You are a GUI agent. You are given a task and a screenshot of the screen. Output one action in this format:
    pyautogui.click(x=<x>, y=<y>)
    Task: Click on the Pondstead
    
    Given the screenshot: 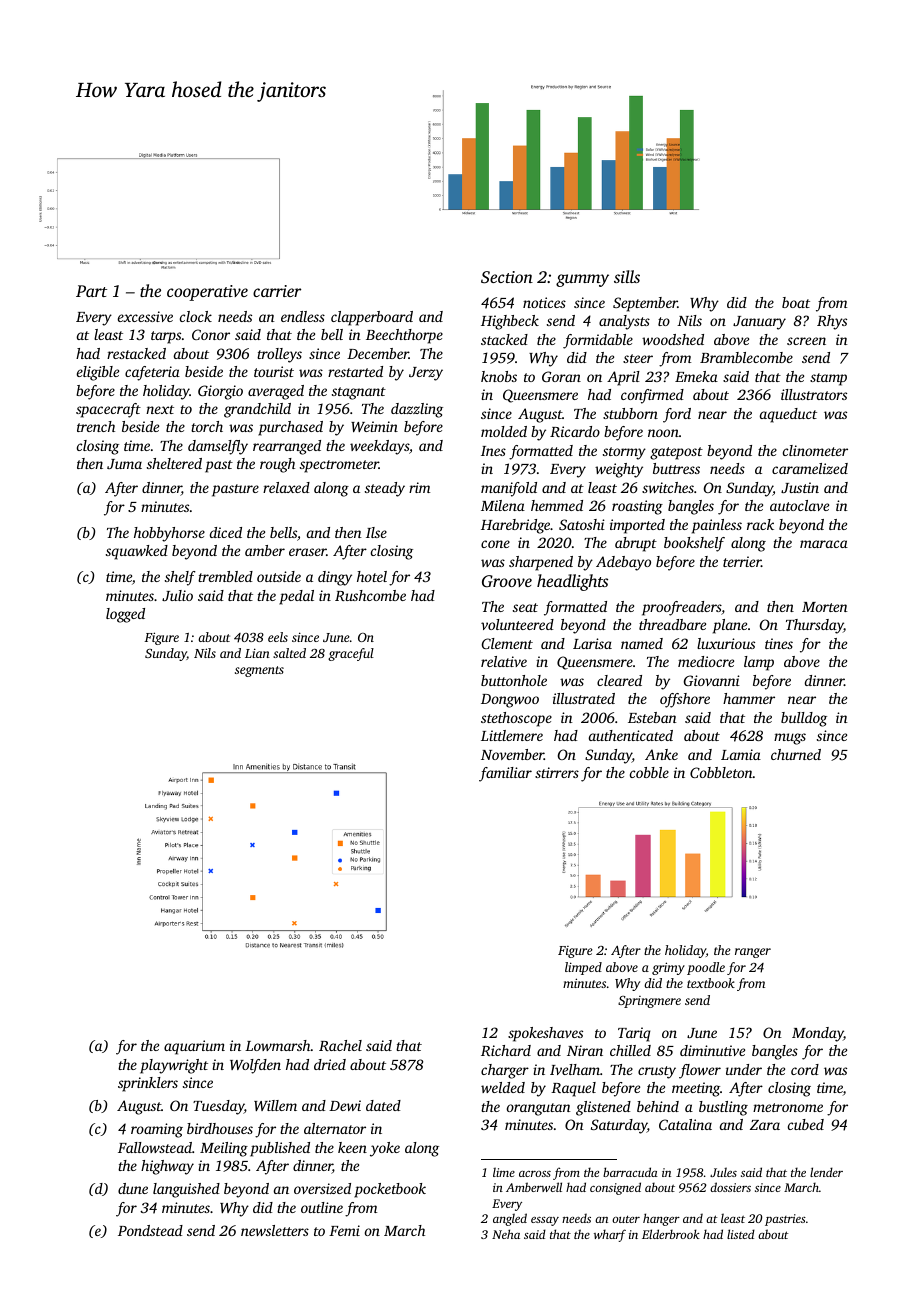 What is the action you would take?
    pyautogui.click(x=150, y=1230)
